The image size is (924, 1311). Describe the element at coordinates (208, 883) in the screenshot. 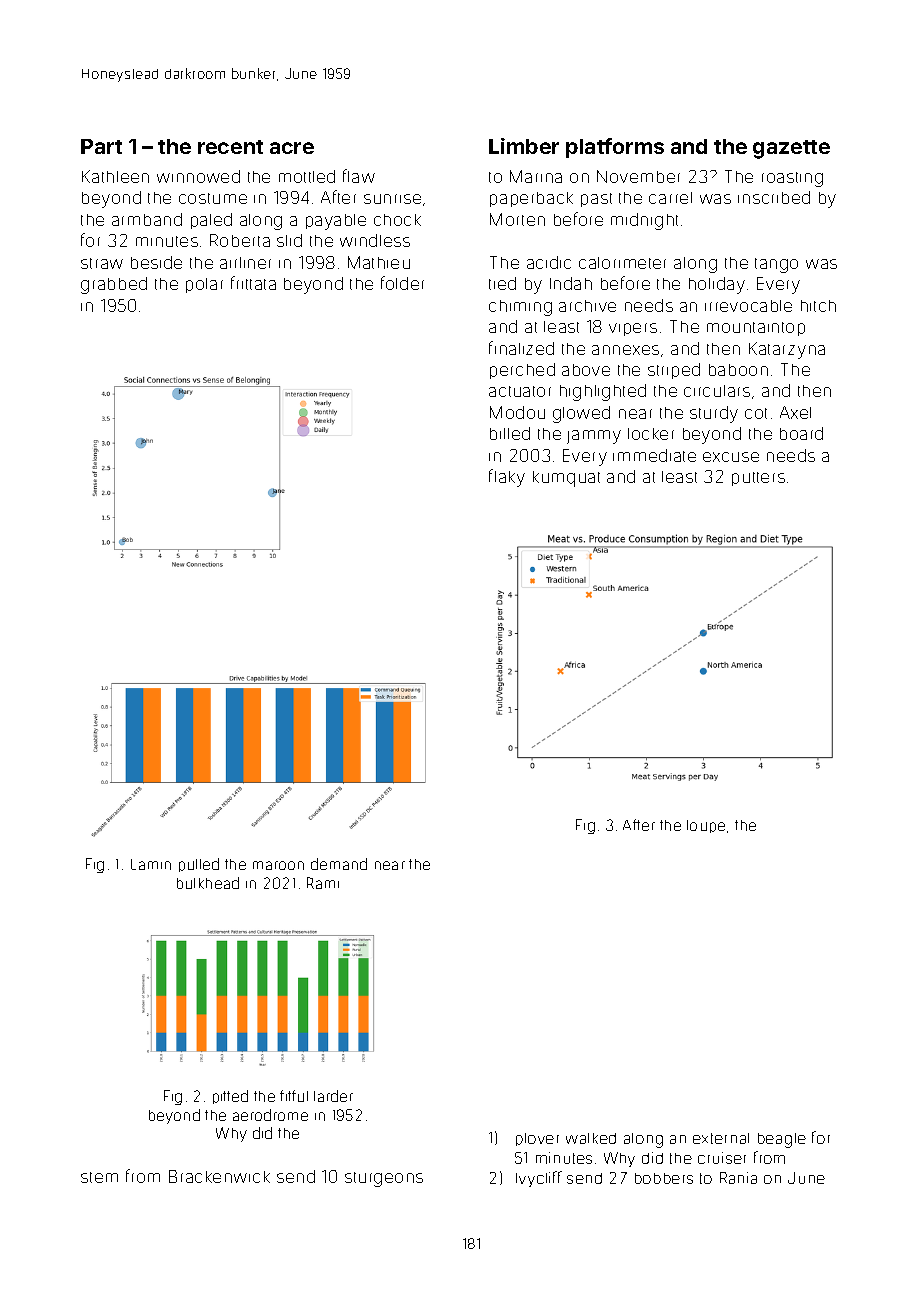

I see `bulkhead` at that location.
